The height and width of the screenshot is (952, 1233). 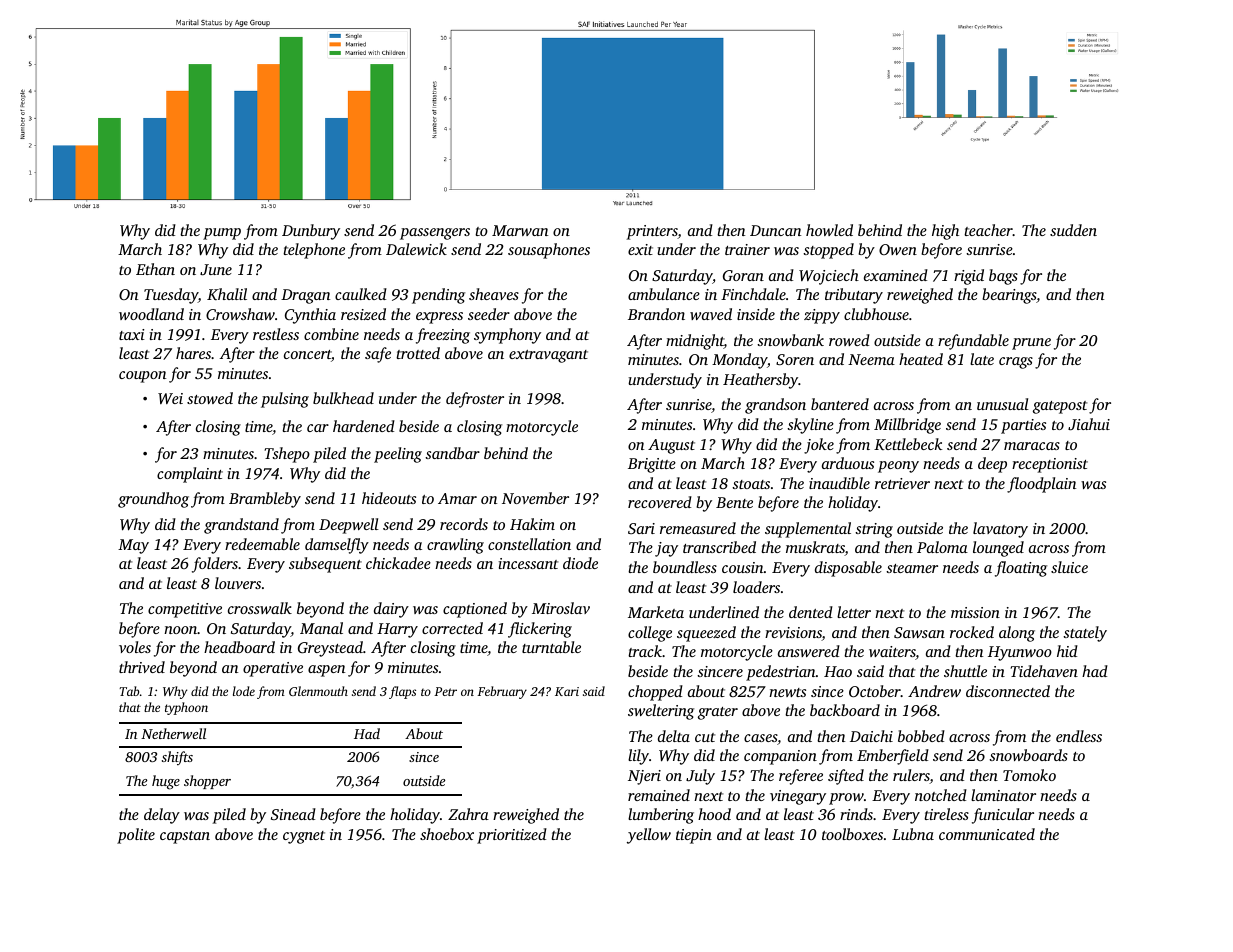 I want to click on redeemable, so click(x=262, y=544).
